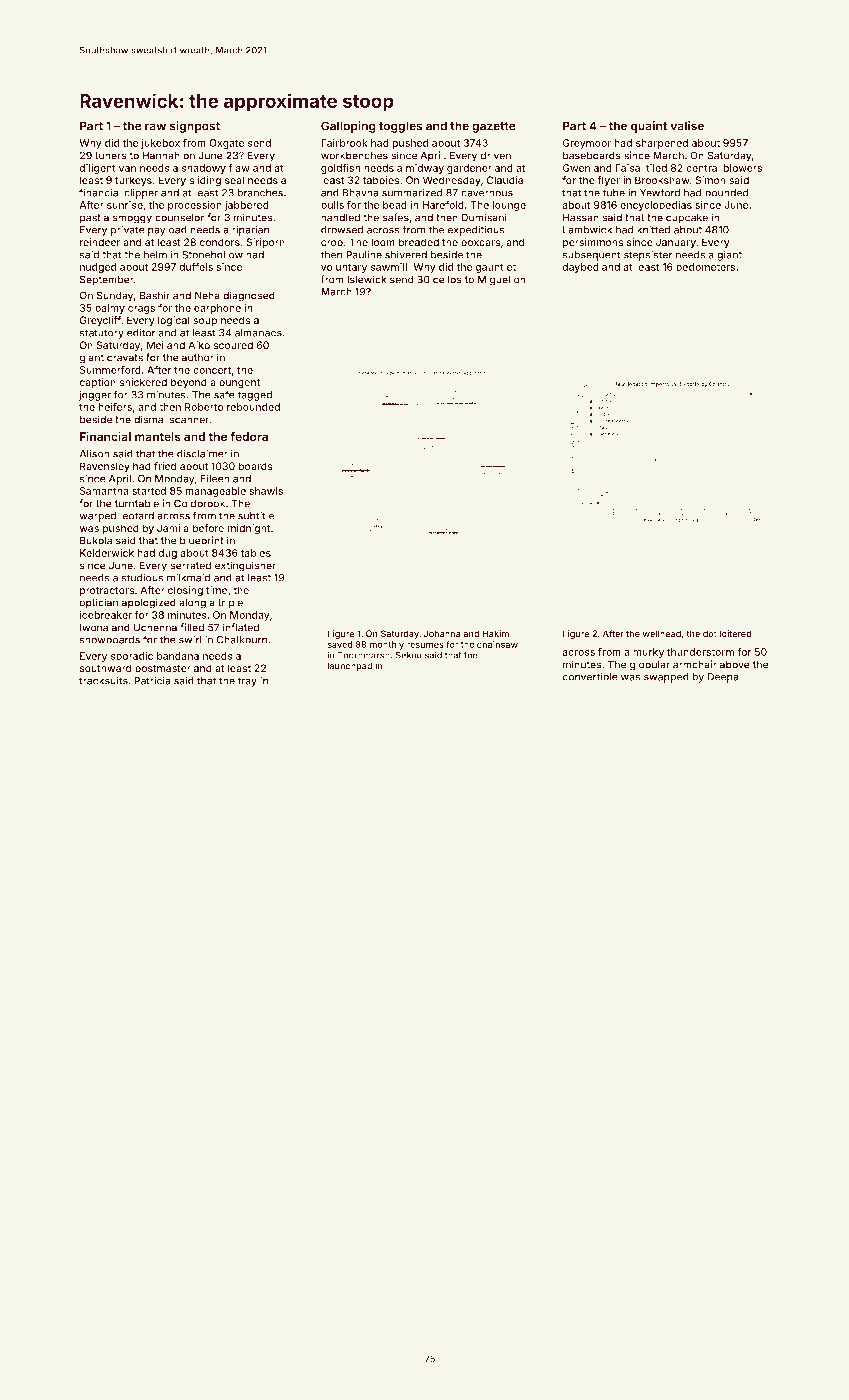 The image size is (849, 1400). What do you see at coordinates (110, 370) in the page?
I see `Summerford` at bounding box center [110, 370].
